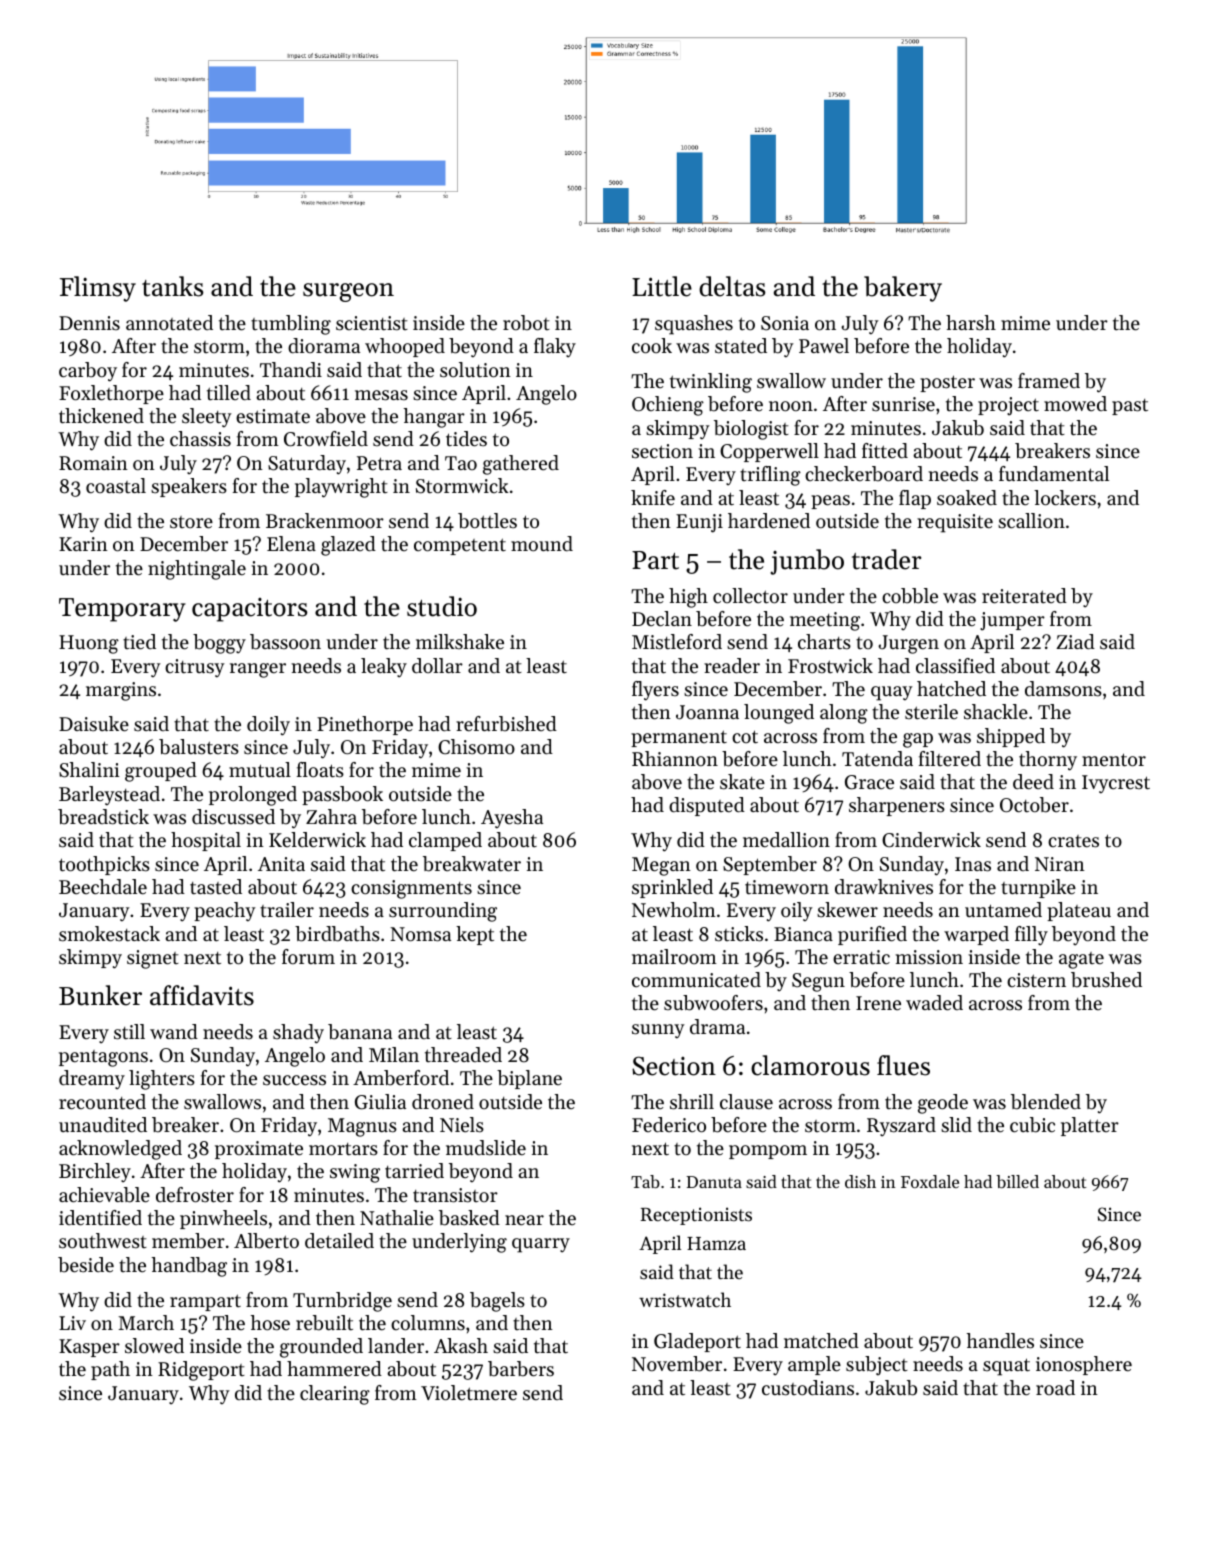 Image resolution: width=1209 pixels, height=1564 pixels. Describe the element at coordinates (662, 286) in the image. I see `Little` at that location.
